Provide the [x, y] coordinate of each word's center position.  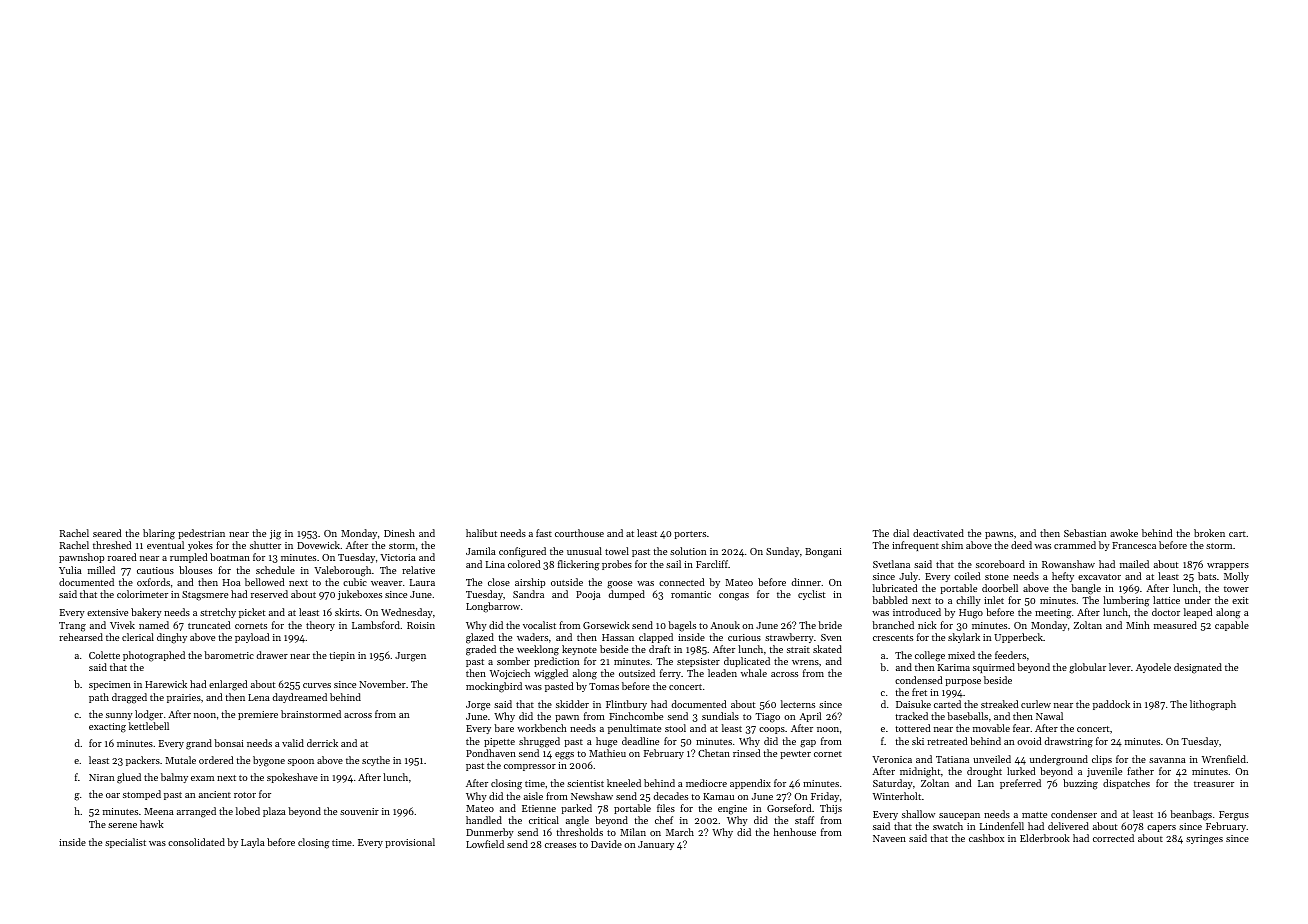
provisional [410, 843]
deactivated [938, 533]
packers [143, 761]
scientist [585, 783]
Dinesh [399, 533]
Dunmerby [490, 833]
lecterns [798, 704]
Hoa [232, 582]
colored [524, 564]
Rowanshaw [1068, 564]
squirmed [994, 668]
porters [690, 535]
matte [1034, 815]
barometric [229, 655]
